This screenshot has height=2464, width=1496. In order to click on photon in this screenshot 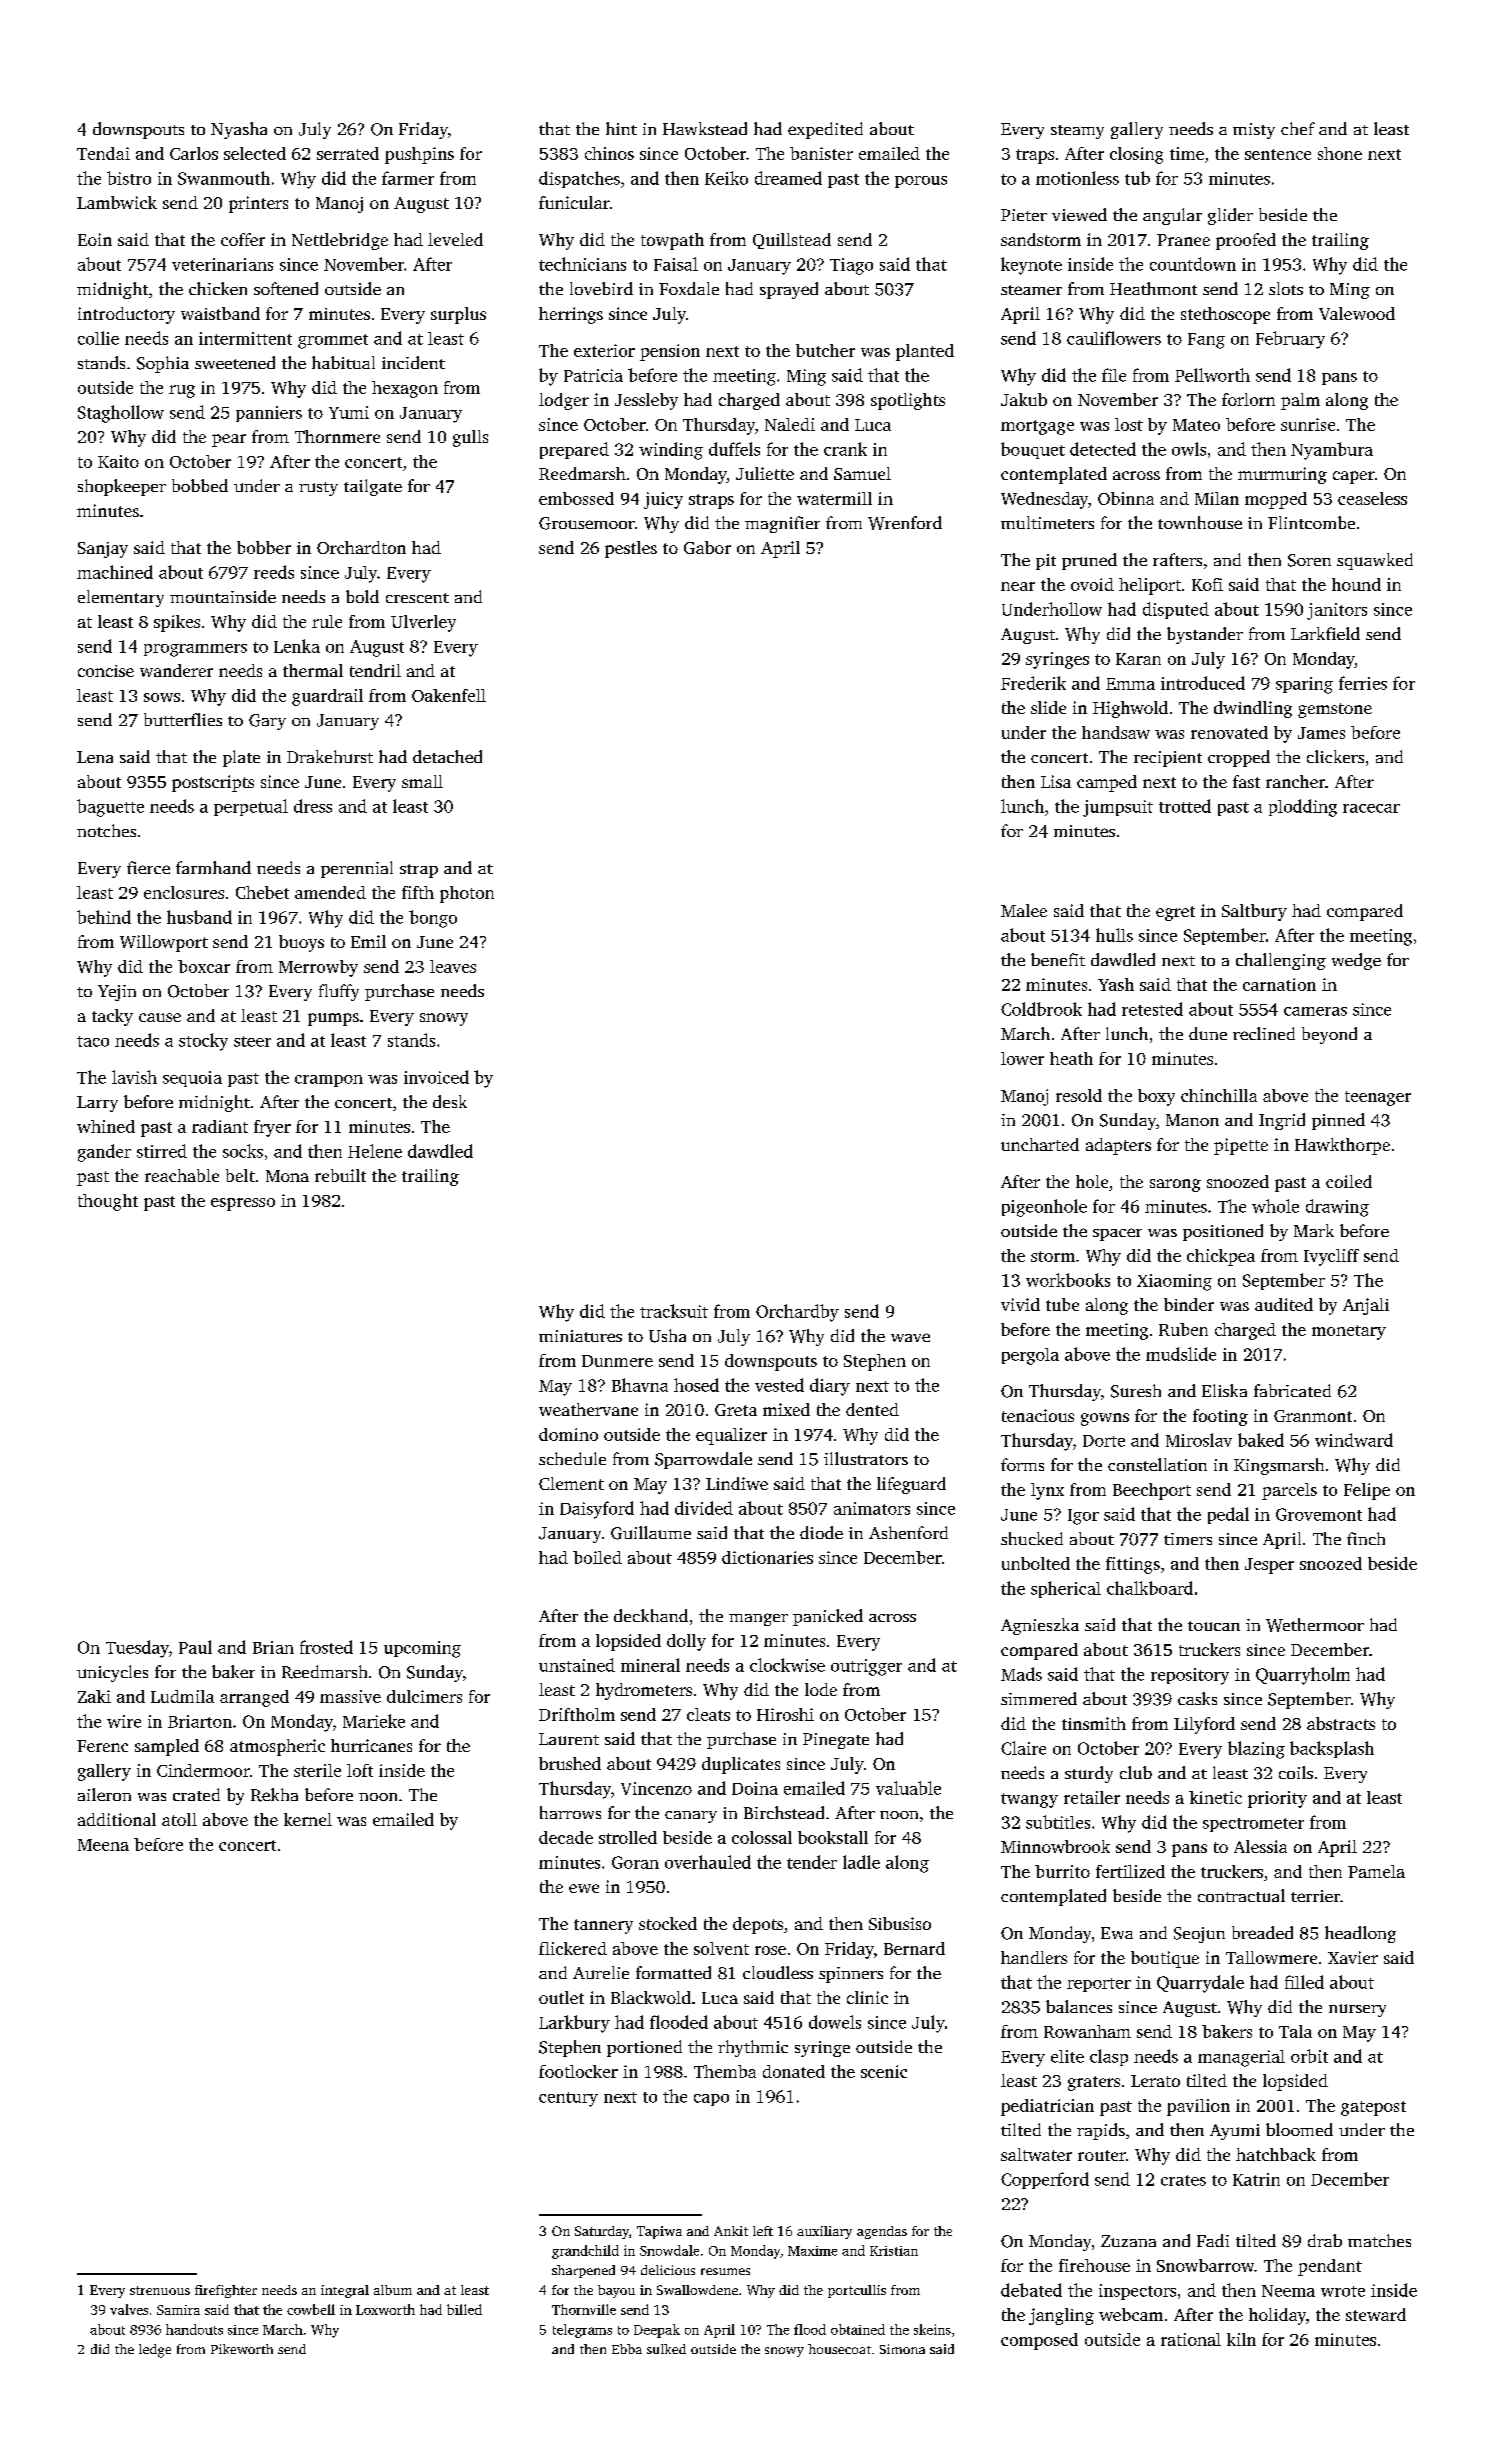, I will do `click(467, 894)`.
